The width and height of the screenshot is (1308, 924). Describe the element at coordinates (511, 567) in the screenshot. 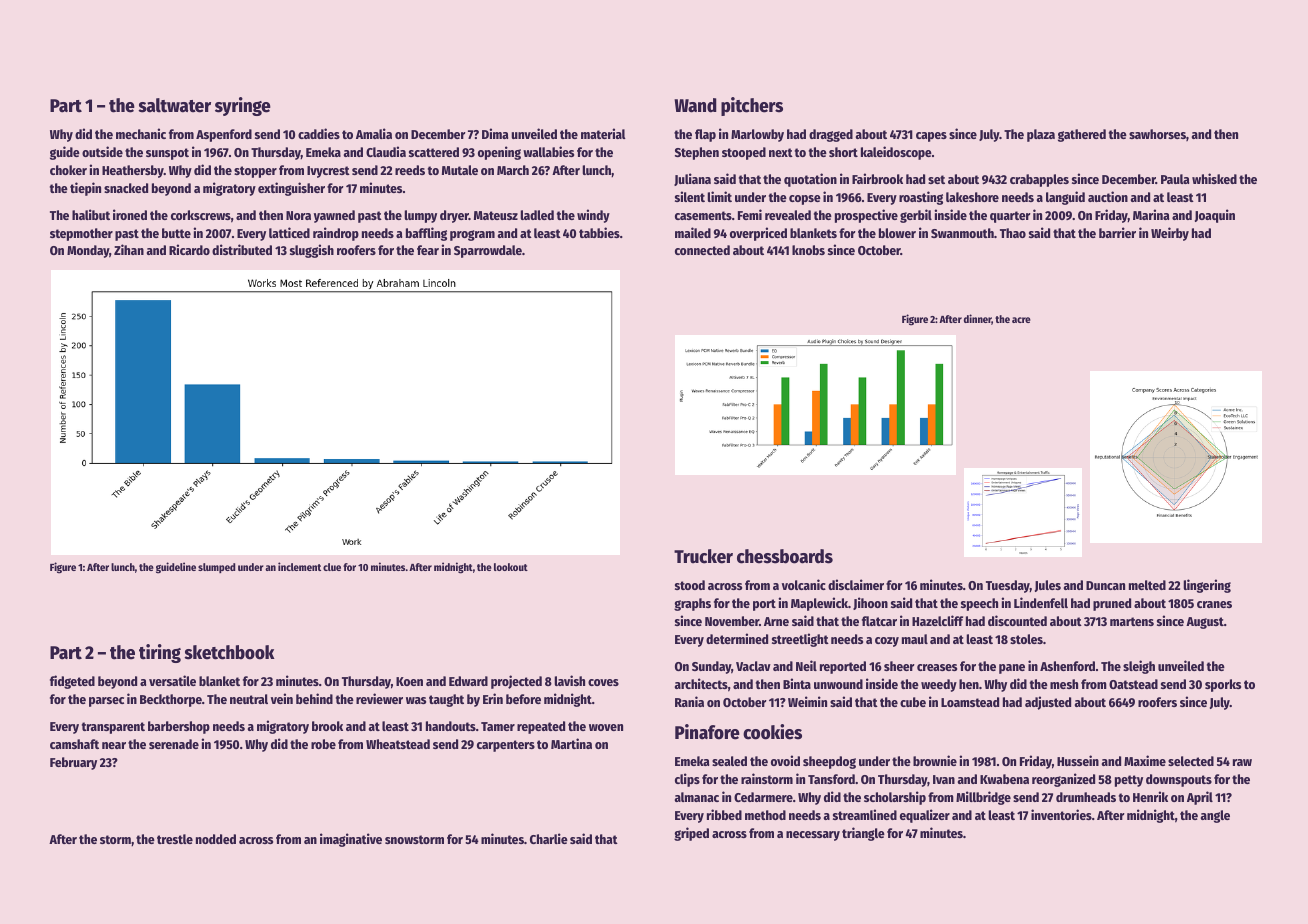

I see `lookout` at that location.
